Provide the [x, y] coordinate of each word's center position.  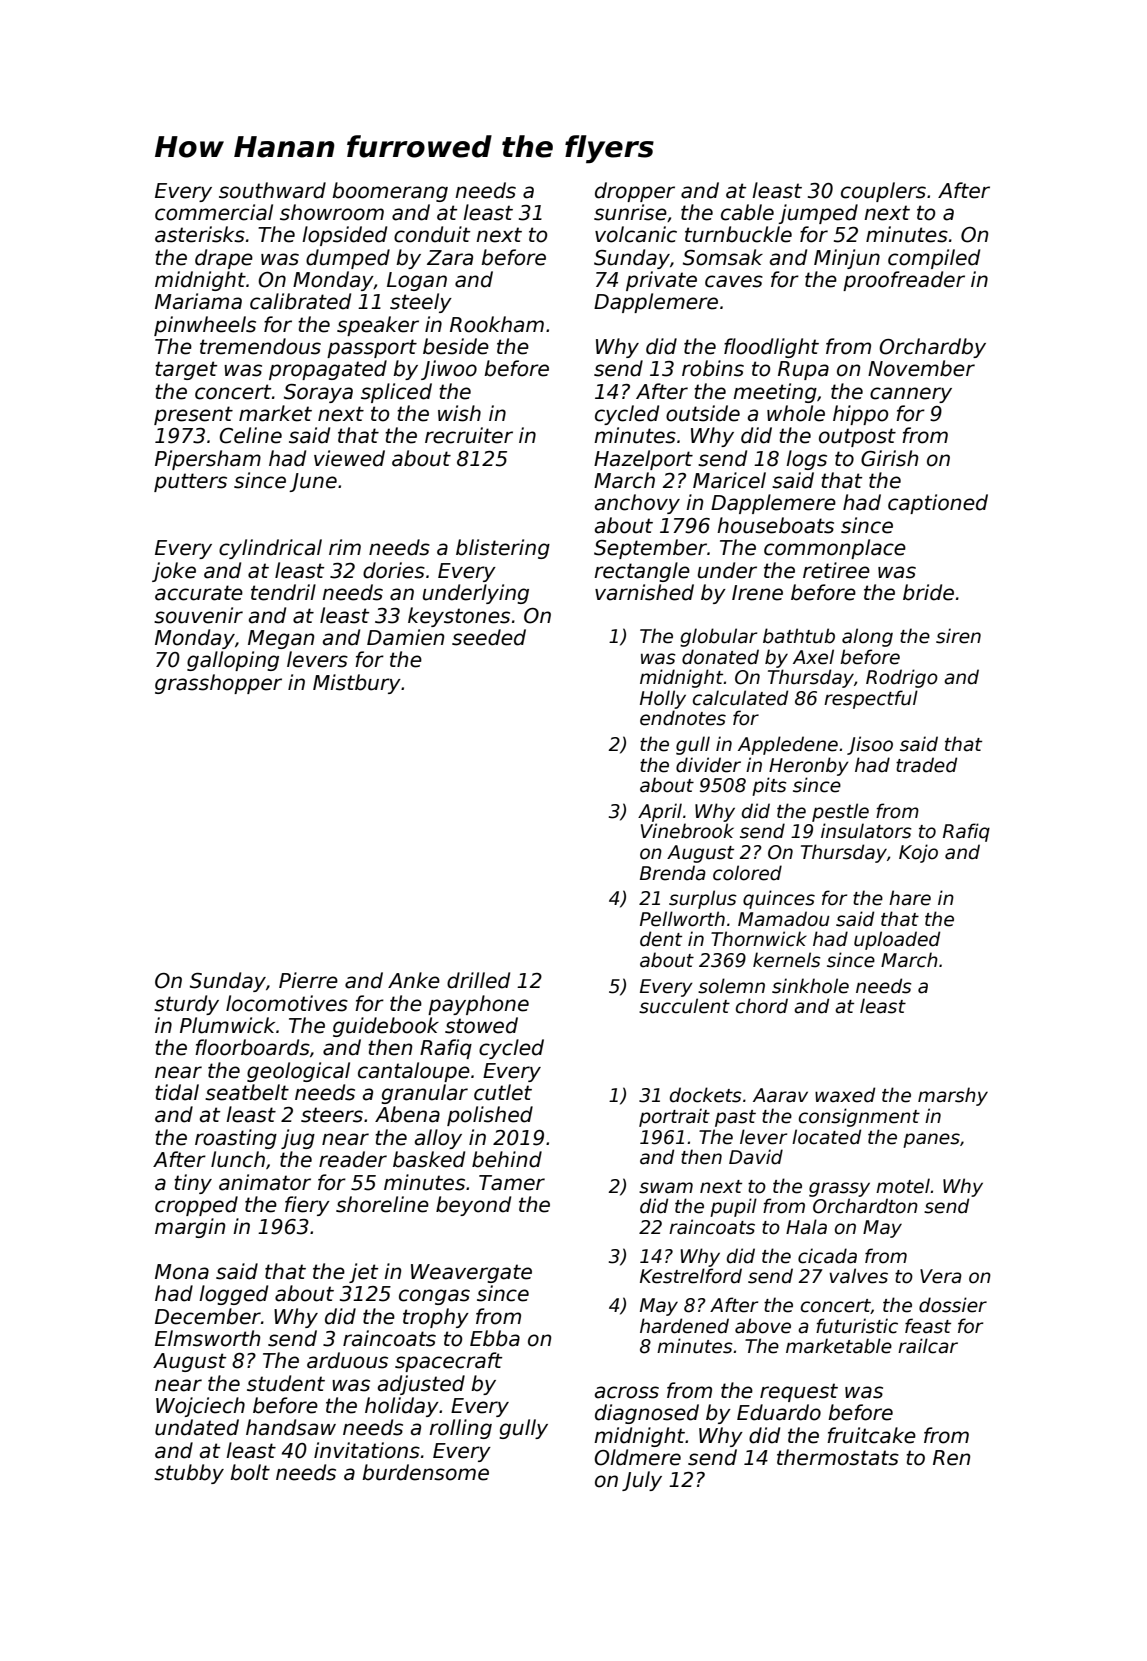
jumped [818, 214]
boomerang [390, 192]
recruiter [469, 435]
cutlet [503, 1092]
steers [332, 1115]
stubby [189, 1474]
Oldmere [637, 1457]
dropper [635, 192]
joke [174, 572]
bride [928, 592]
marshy [953, 1096]
